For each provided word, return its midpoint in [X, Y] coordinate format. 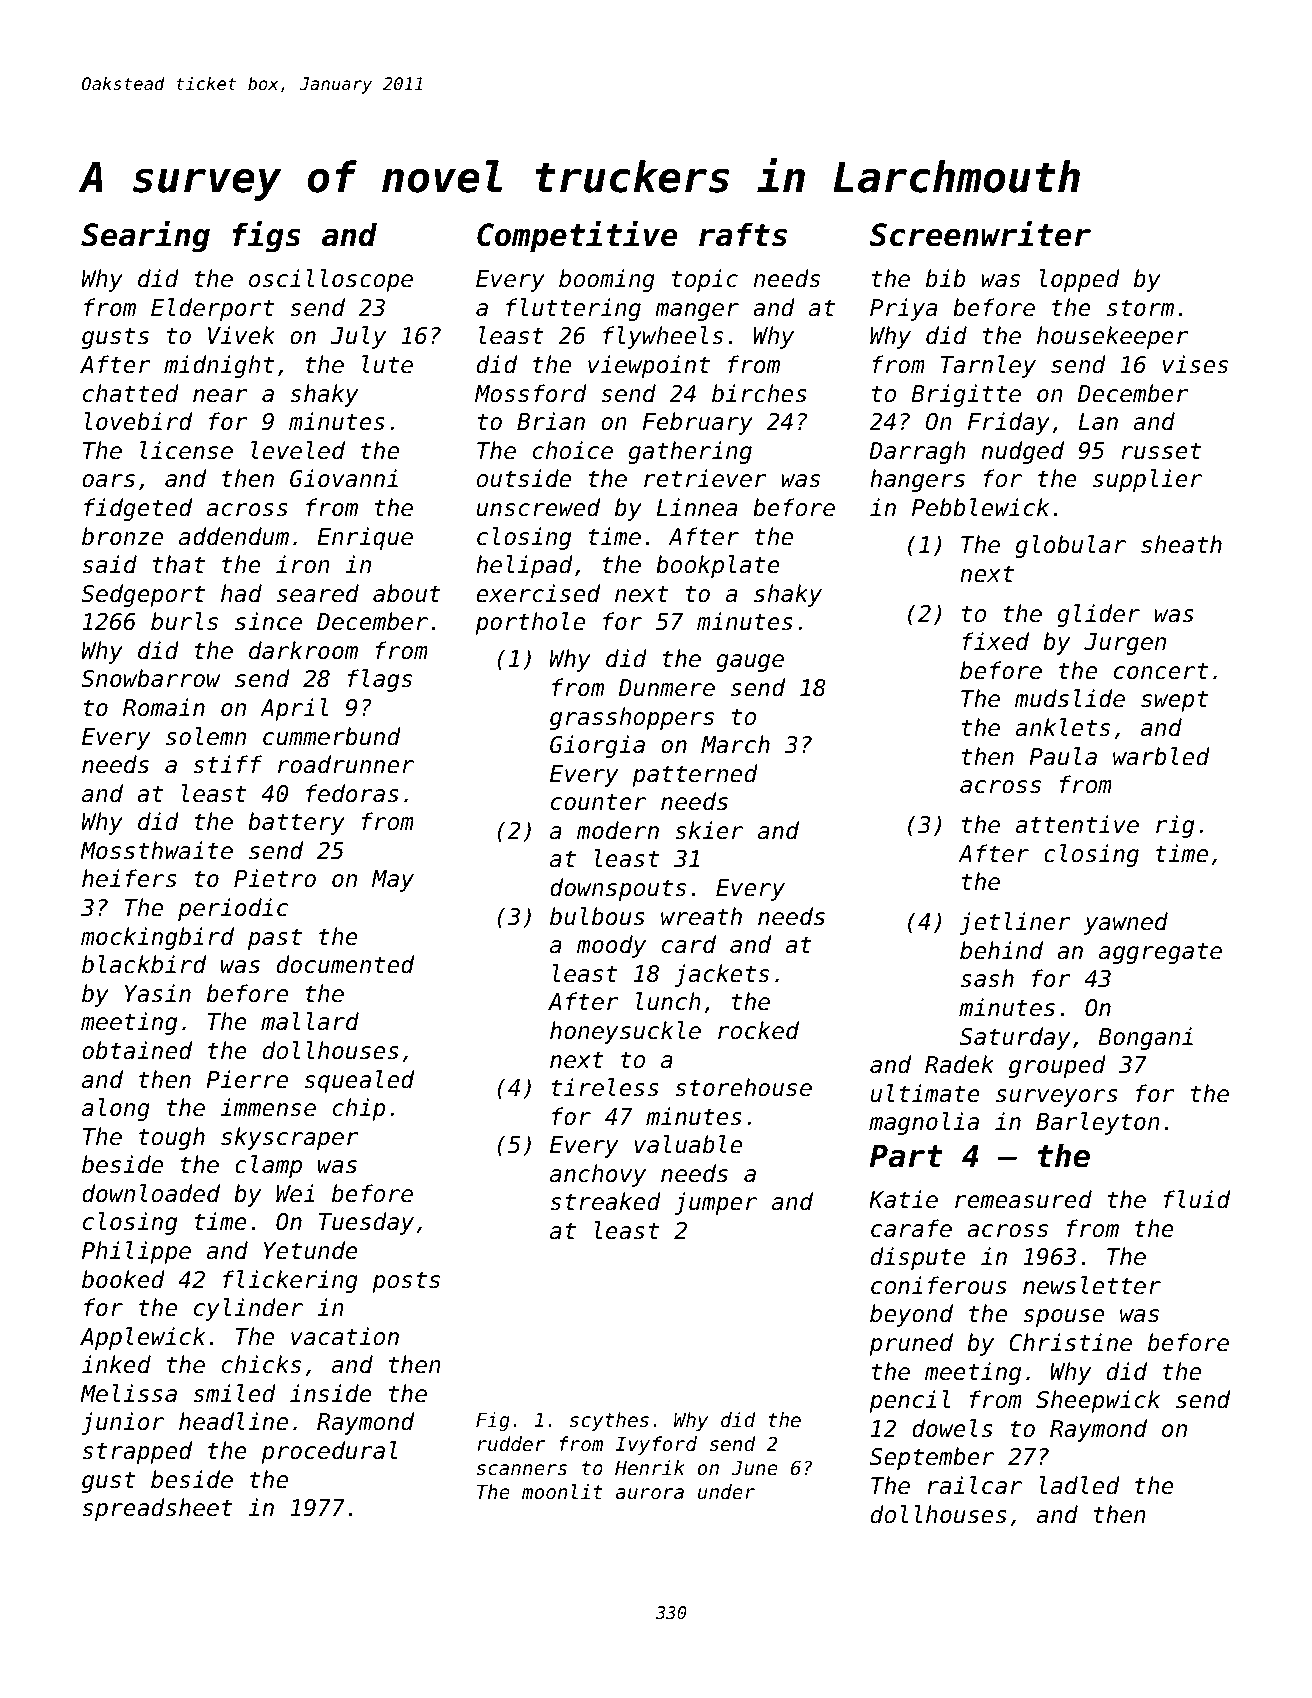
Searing [145, 237]
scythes [609, 1421]
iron [303, 564]
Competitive [577, 237]
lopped [1079, 280]
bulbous [597, 916]
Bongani [1145, 1038]
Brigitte [966, 395]
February [698, 423]
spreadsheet [157, 1509]
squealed [359, 1081]
